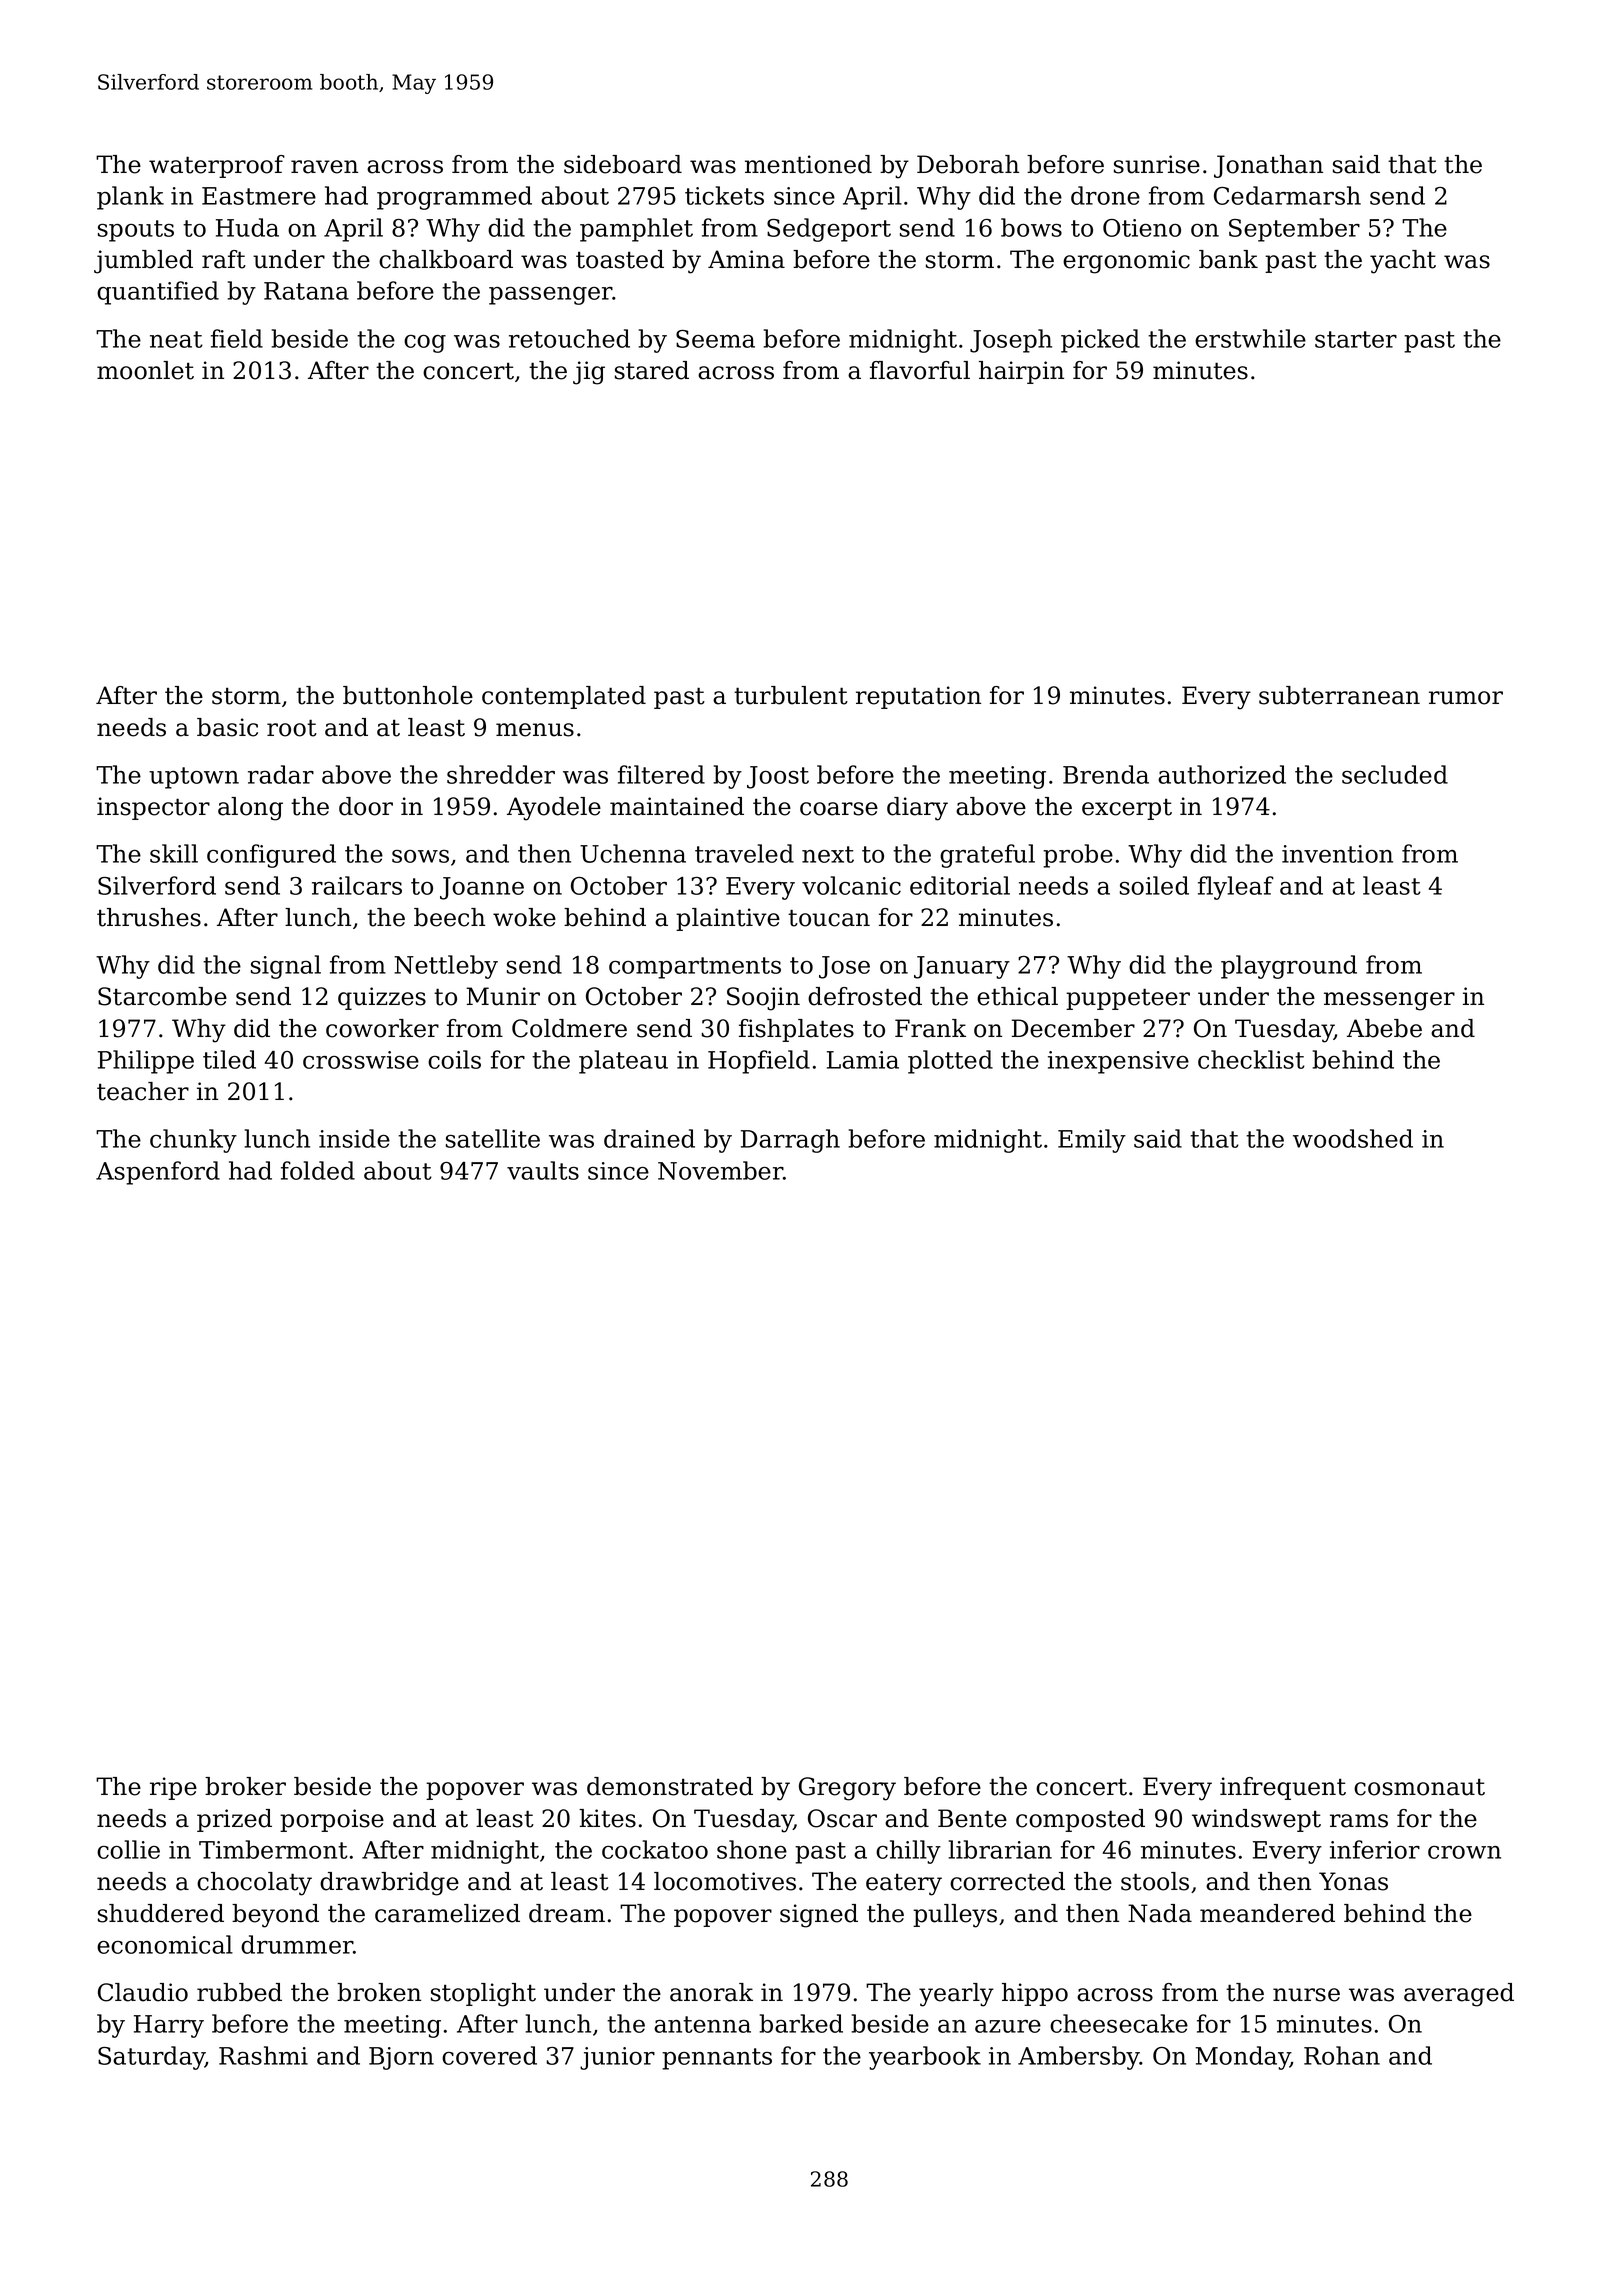 The height and width of the screenshot is (2292, 1620). What do you see at coordinates (1251, 1059) in the screenshot?
I see `checklist` at bounding box center [1251, 1059].
